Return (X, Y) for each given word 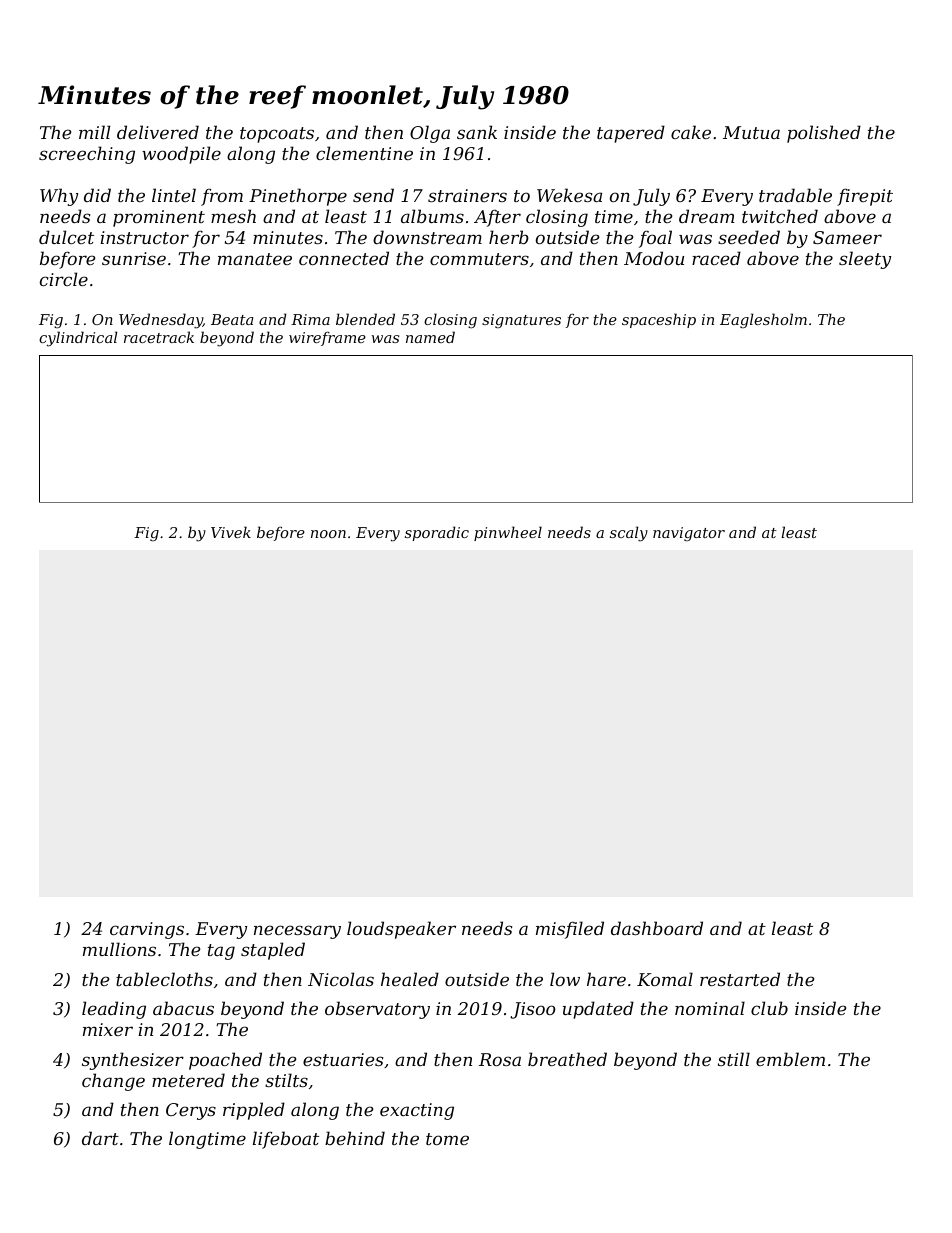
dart (100, 1138)
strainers (467, 195)
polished (824, 134)
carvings (147, 930)
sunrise (134, 258)
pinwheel (508, 533)
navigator (689, 534)
